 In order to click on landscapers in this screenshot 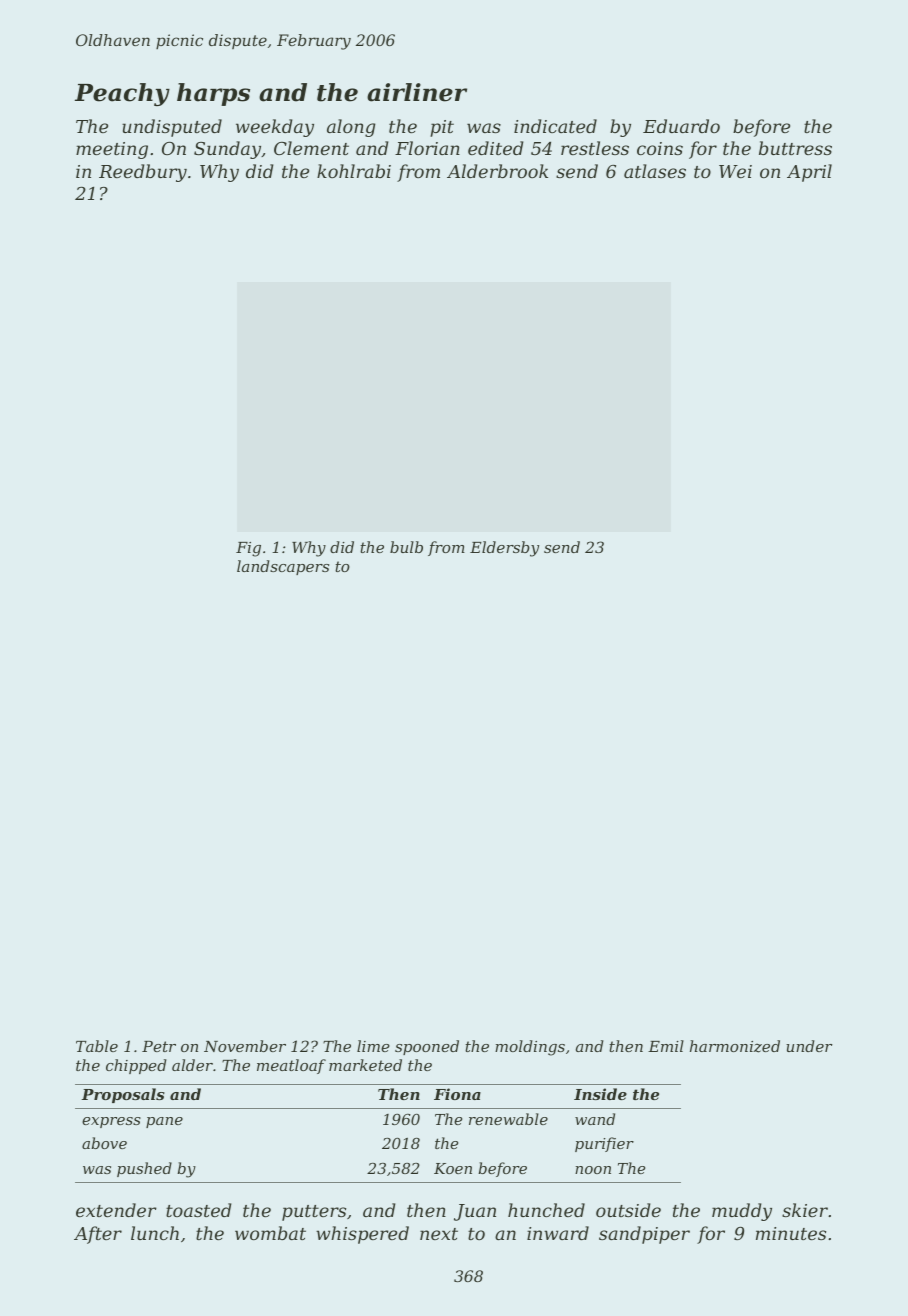, I will do `click(283, 567)`.
